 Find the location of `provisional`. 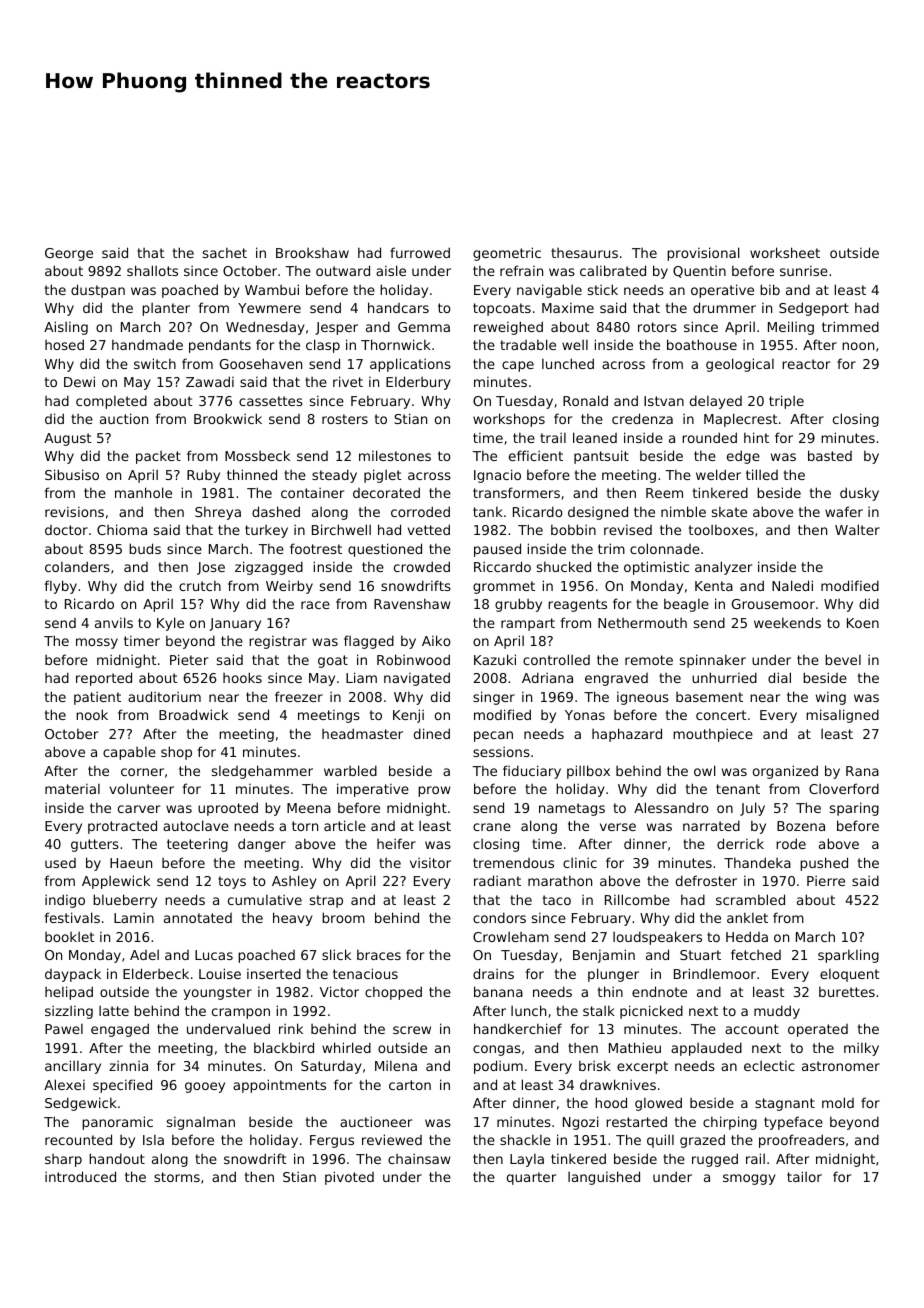

provisional is located at coordinates (703, 254).
